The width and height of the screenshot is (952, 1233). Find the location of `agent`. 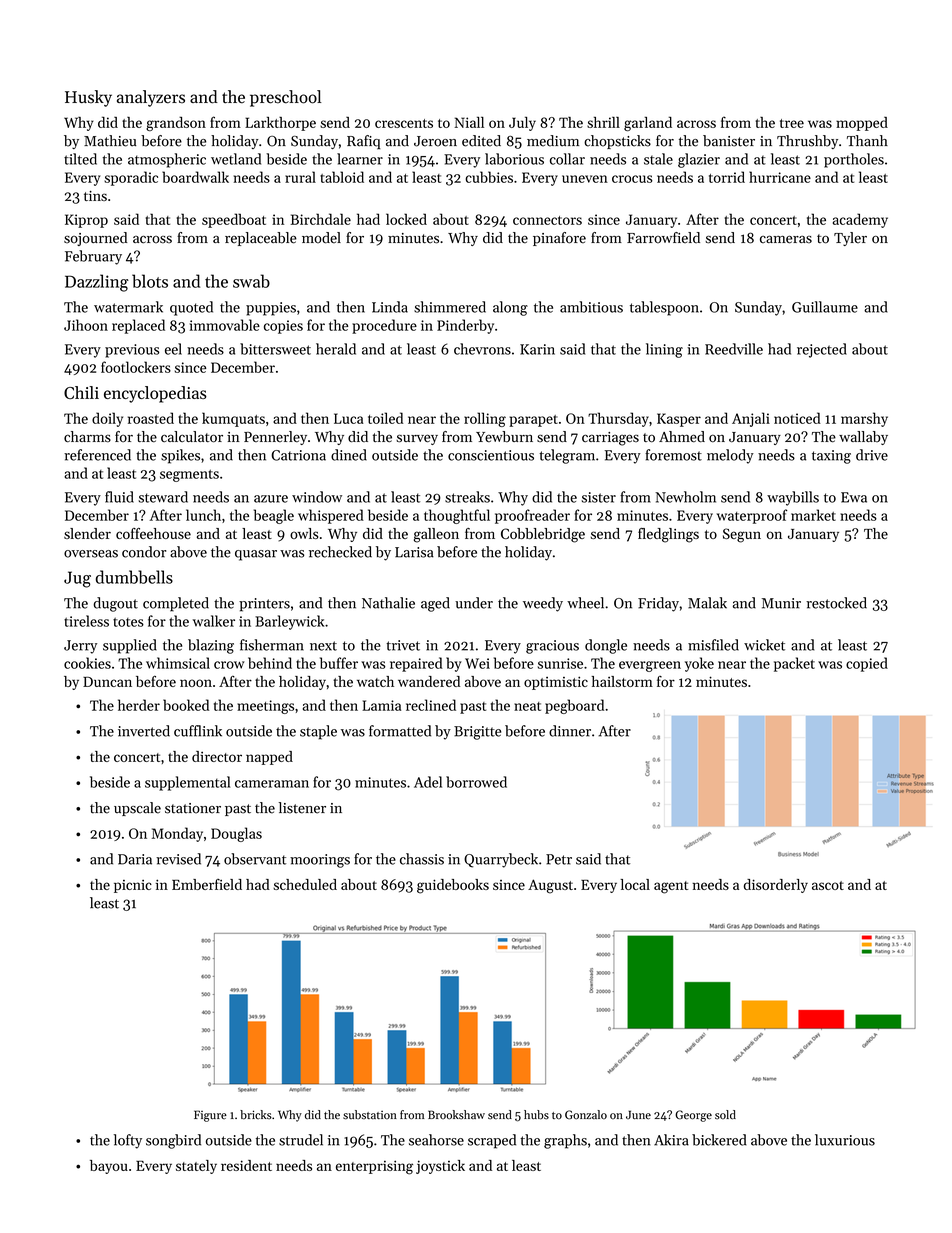

agent is located at coordinates (671, 887).
